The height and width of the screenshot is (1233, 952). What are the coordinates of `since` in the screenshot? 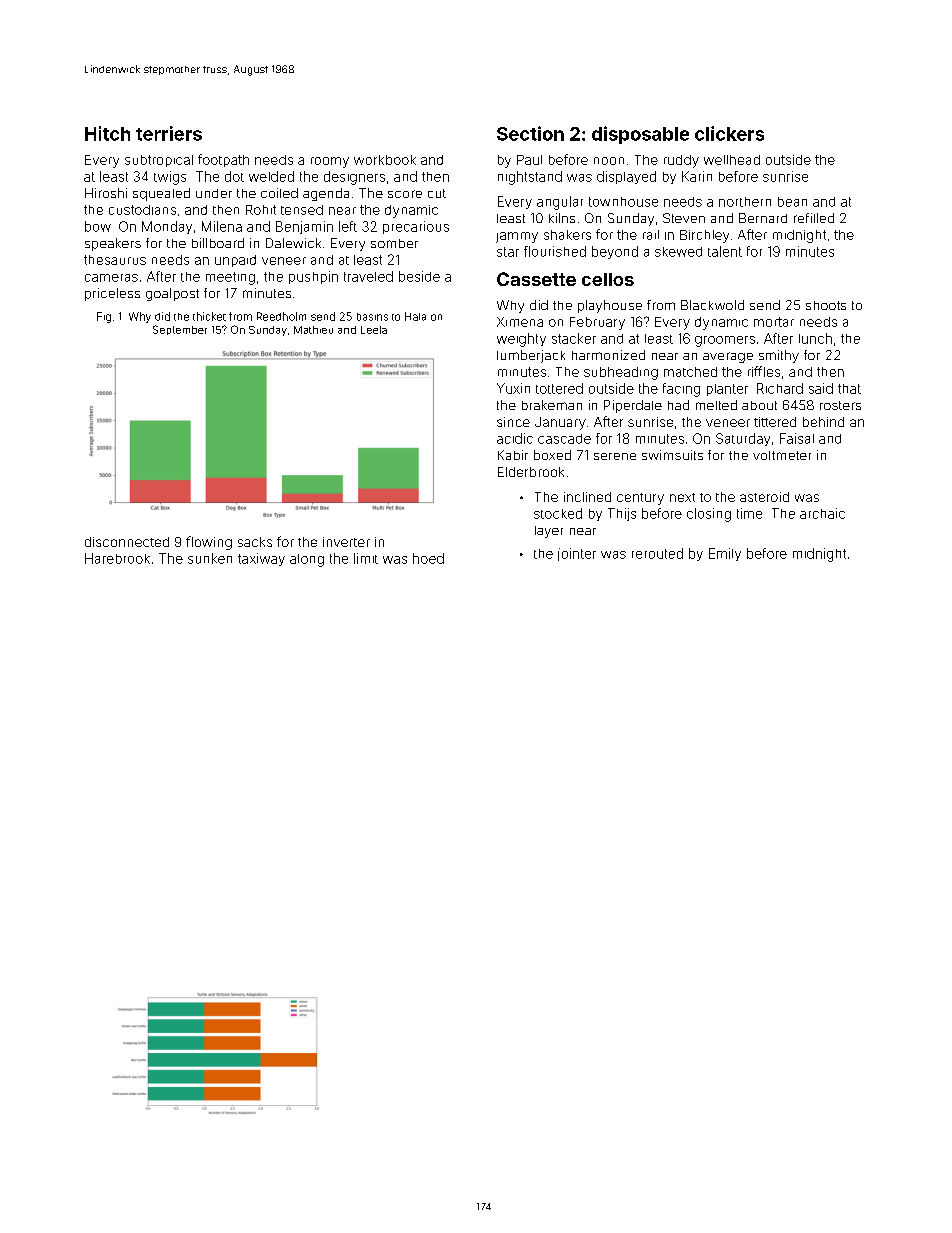 It's located at (513, 422).
